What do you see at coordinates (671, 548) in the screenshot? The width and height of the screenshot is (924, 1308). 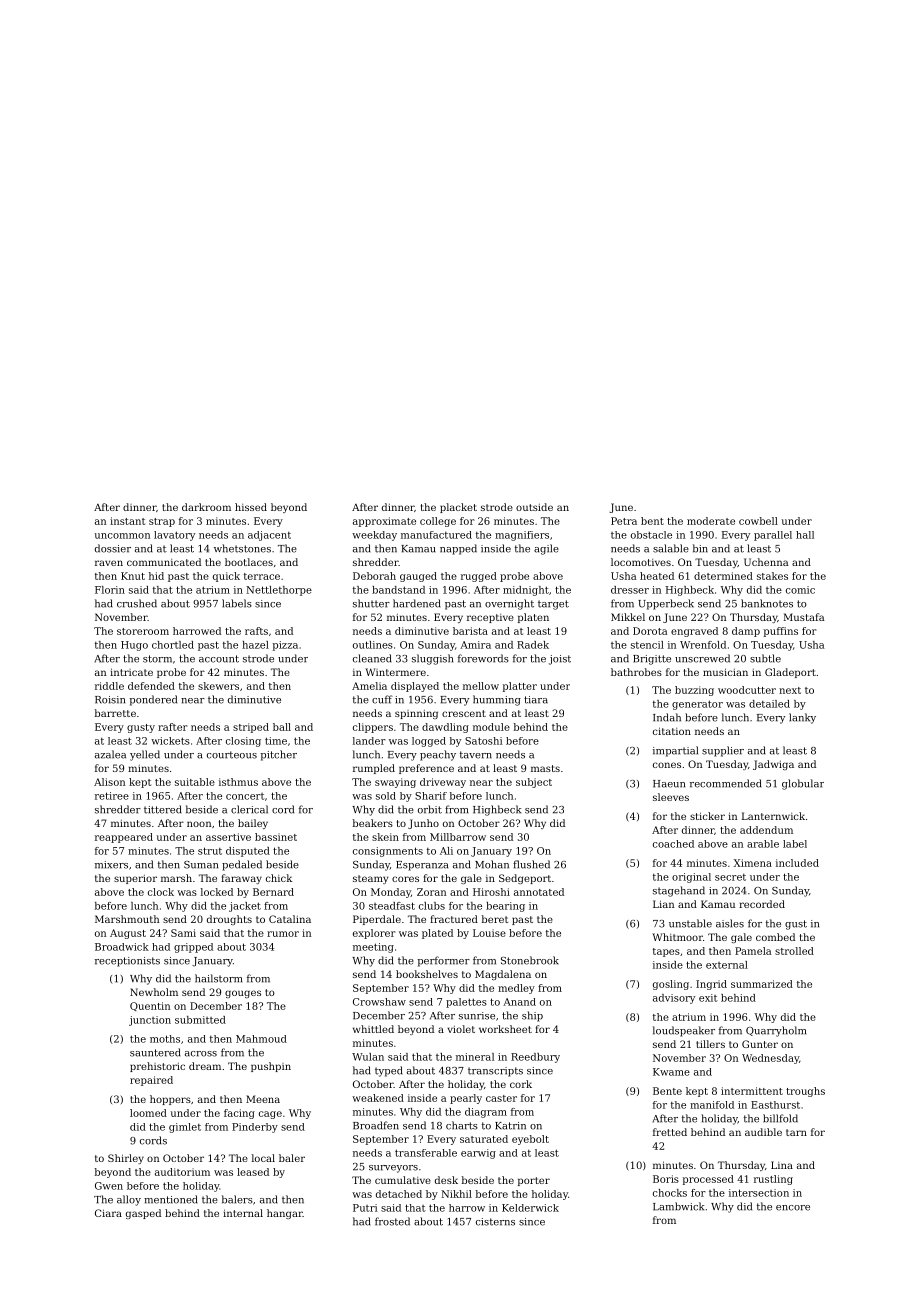 I see `salable` at bounding box center [671, 548].
